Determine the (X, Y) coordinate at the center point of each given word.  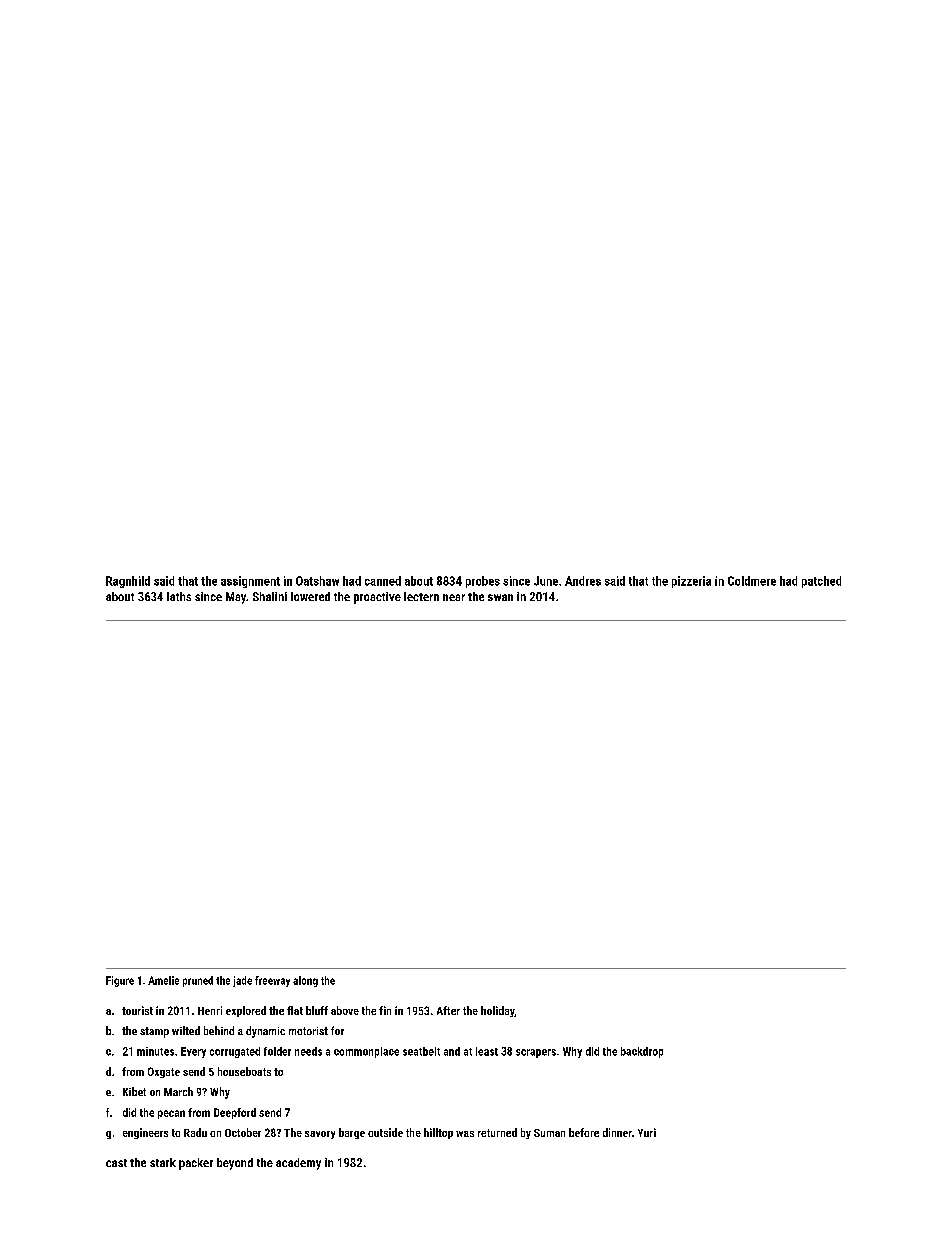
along (305, 981)
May (236, 598)
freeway (272, 981)
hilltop (438, 1133)
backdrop (642, 1052)
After (448, 1010)
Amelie (163, 980)
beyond (235, 1164)
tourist (137, 1010)
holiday (497, 1011)
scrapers (536, 1053)
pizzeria (691, 582)
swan (500, 597)
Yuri (647, 1132)
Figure (120, 981)
